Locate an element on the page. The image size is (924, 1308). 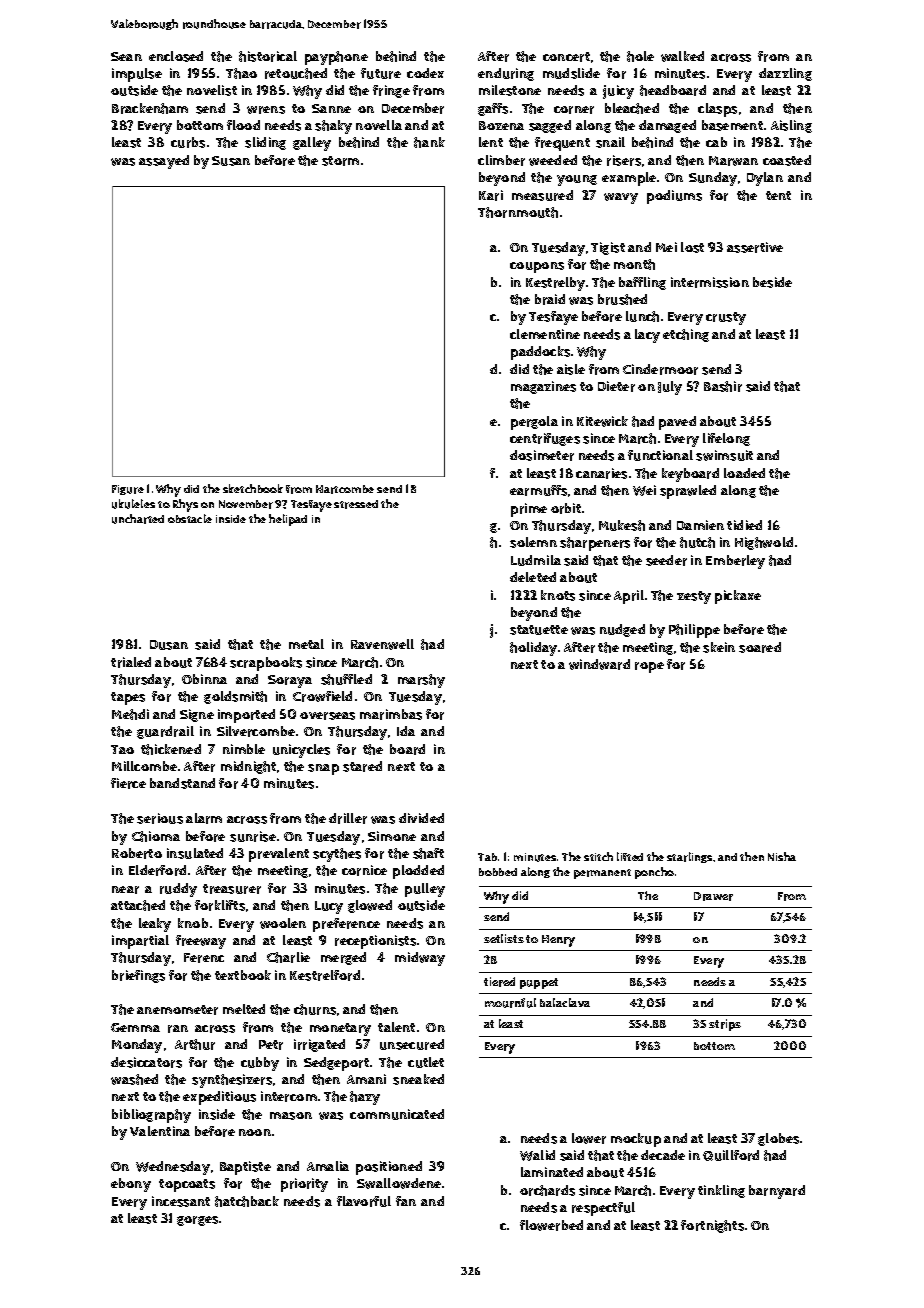
tent is located at coordinates (778, 195).
